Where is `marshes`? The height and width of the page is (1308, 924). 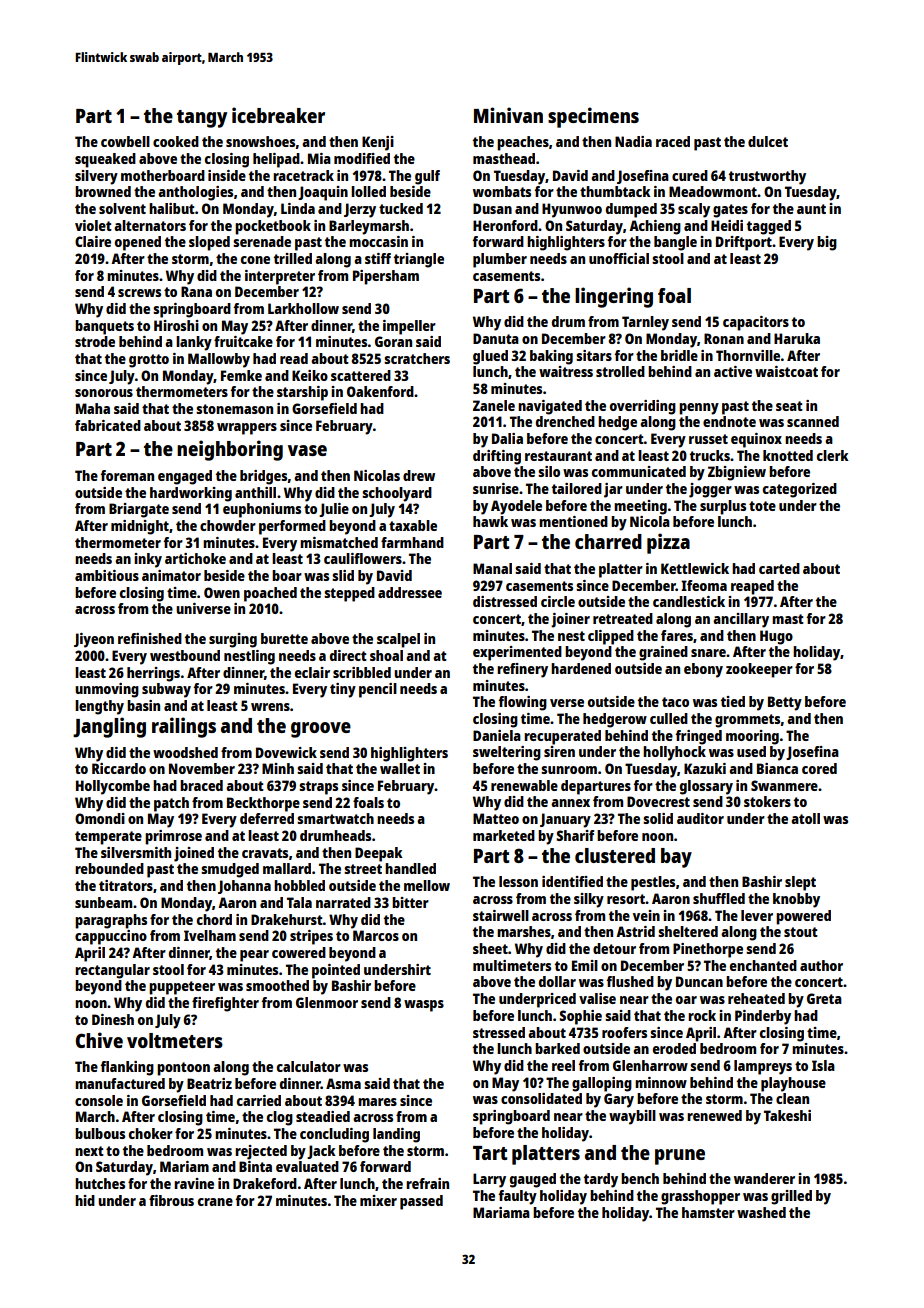
marshes is located at coordinates (524, 931).
